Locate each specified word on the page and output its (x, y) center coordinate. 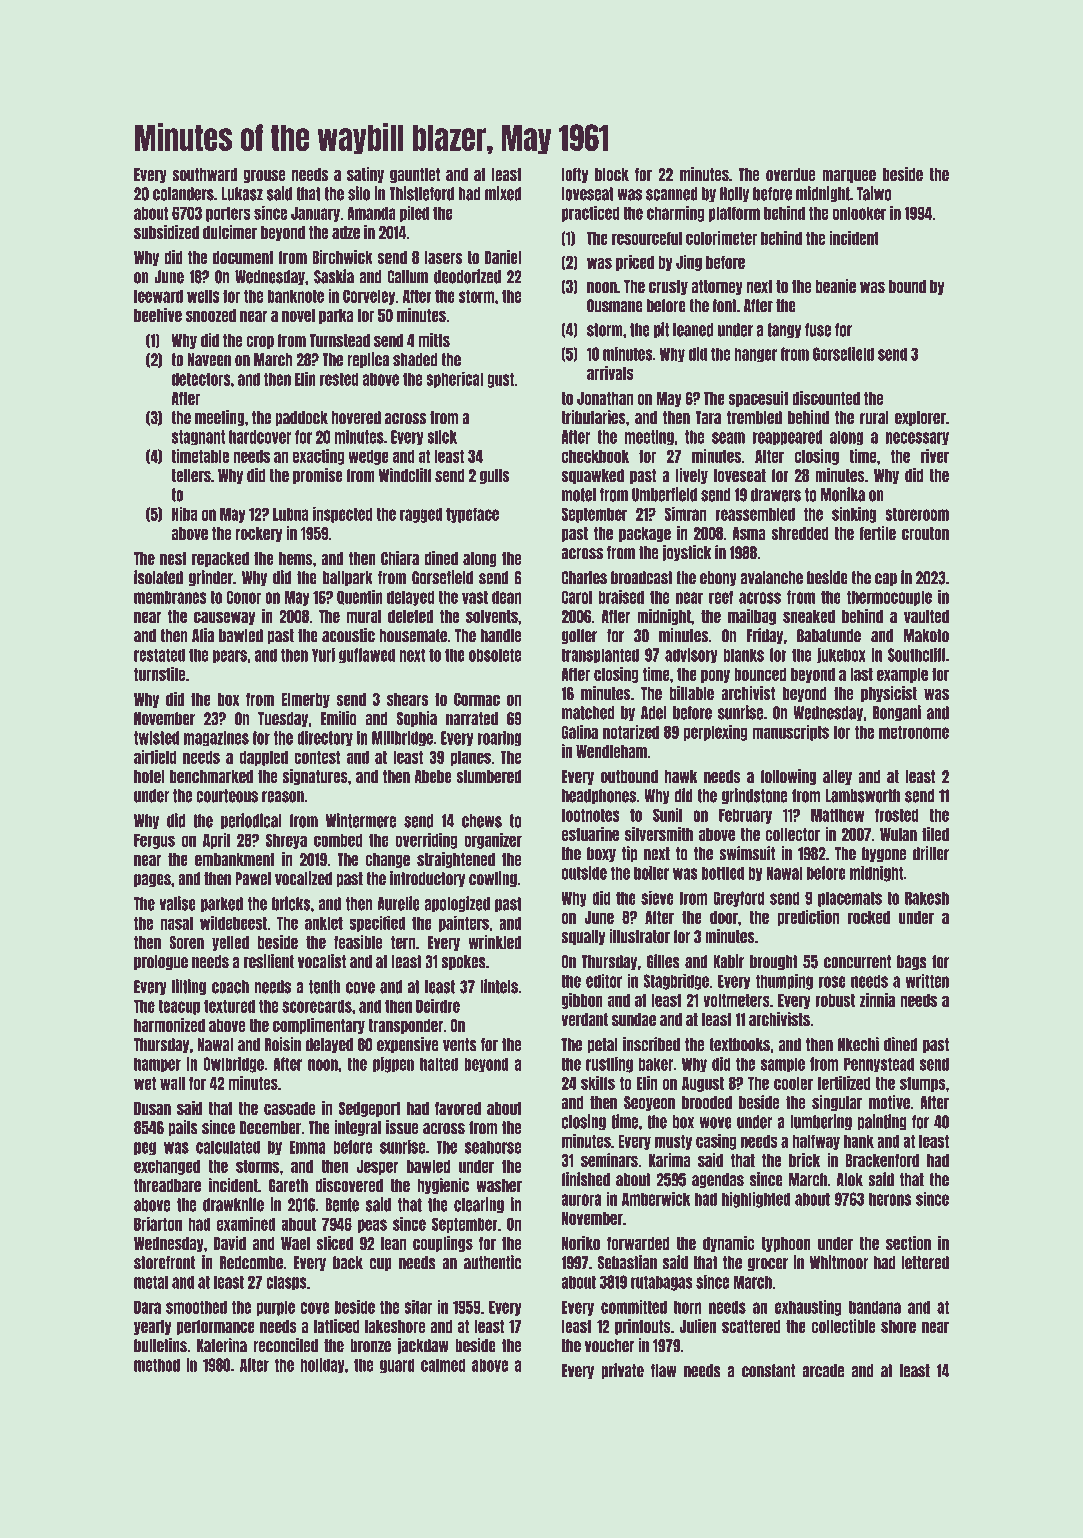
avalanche (771, 578)
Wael (295, 1243)
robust (835, 1000)
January (315, 214)
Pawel (253, 879)
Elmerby (305, 700)
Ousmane (615, 306)
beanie (836, 286)
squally (583, 937)
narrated (472, 719)
